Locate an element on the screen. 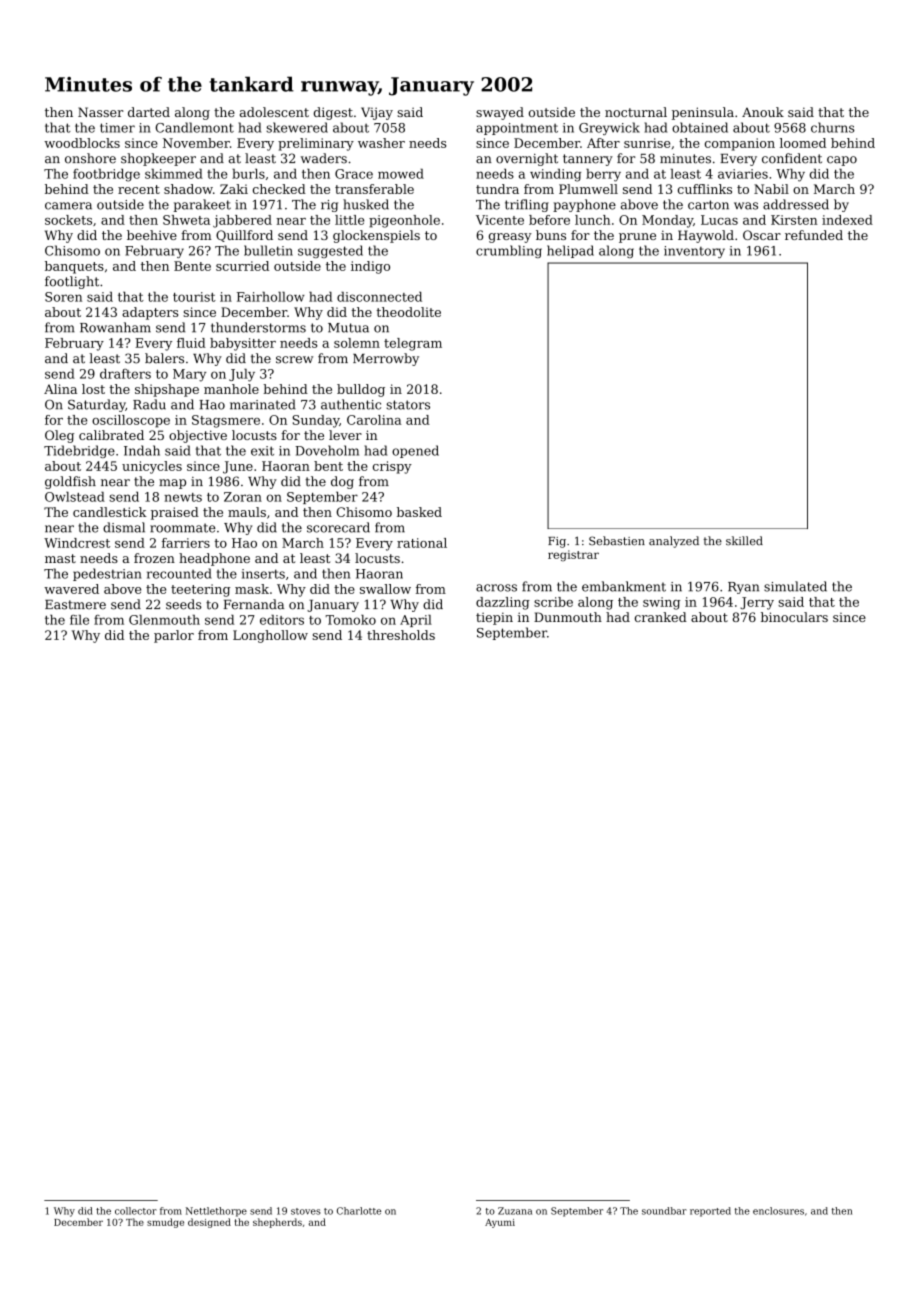  cranked is located at coordinates (661, 617).
